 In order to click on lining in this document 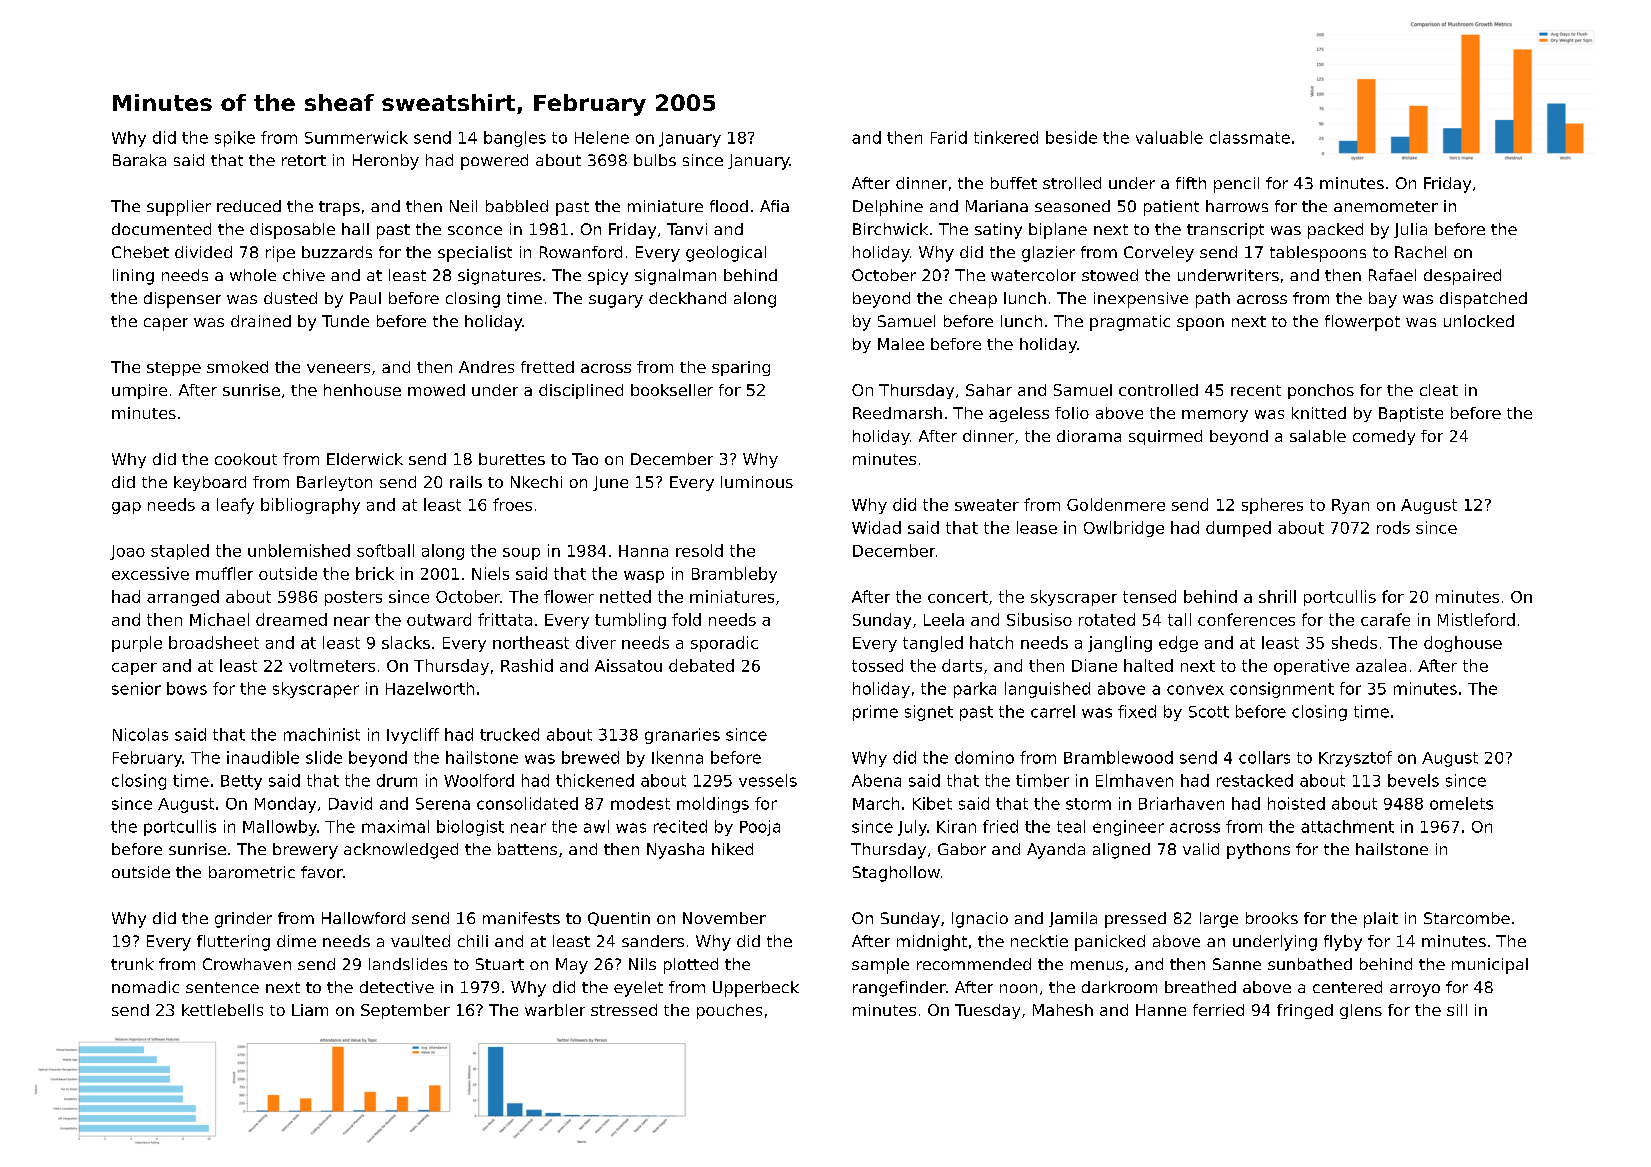, I will do `click(133, 277)`.
